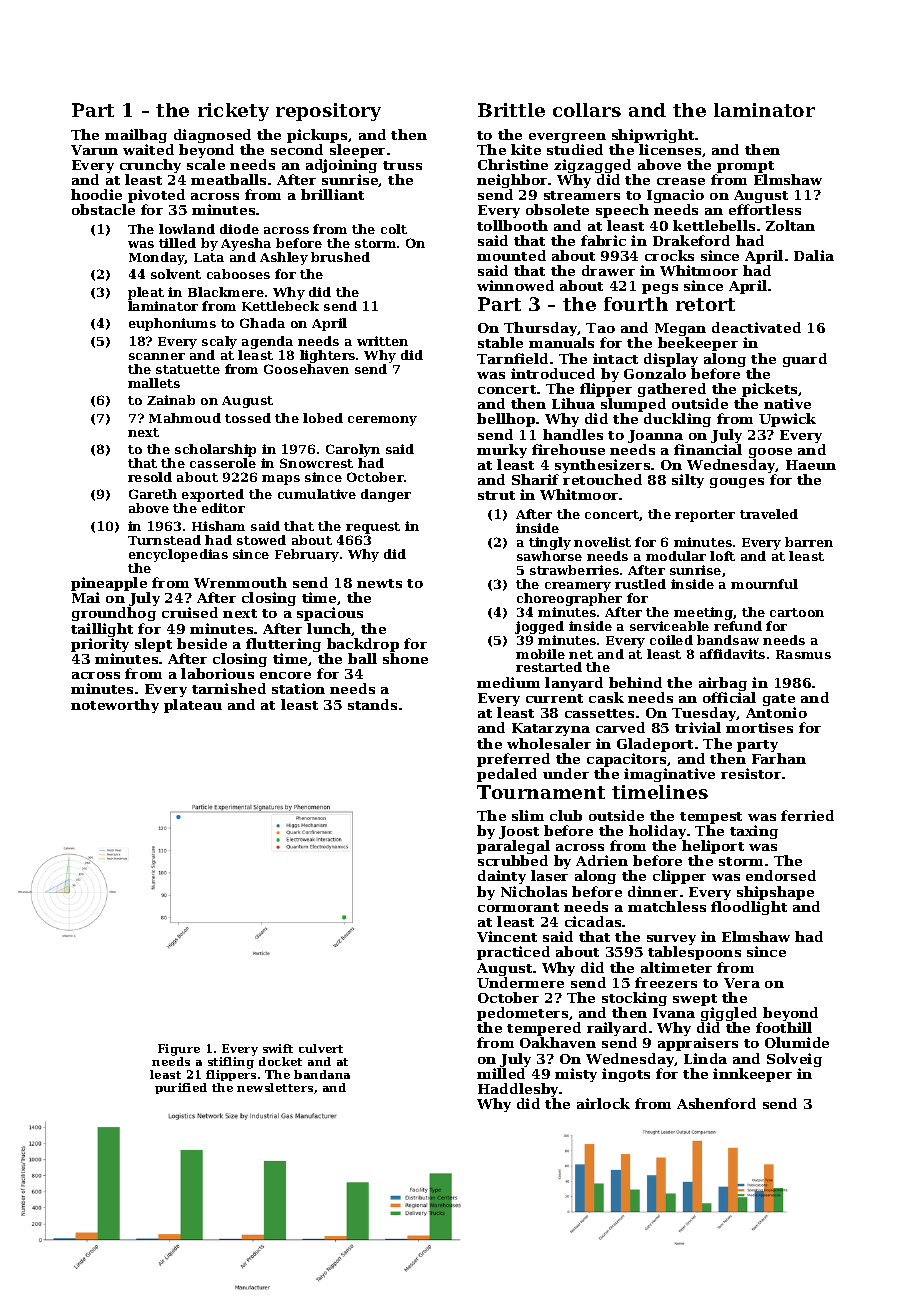 This page has width=908, height=1316. What do you see at coordinates (756, 327) in the page?
I see `deactivated` at bounding box center [756, 327].
